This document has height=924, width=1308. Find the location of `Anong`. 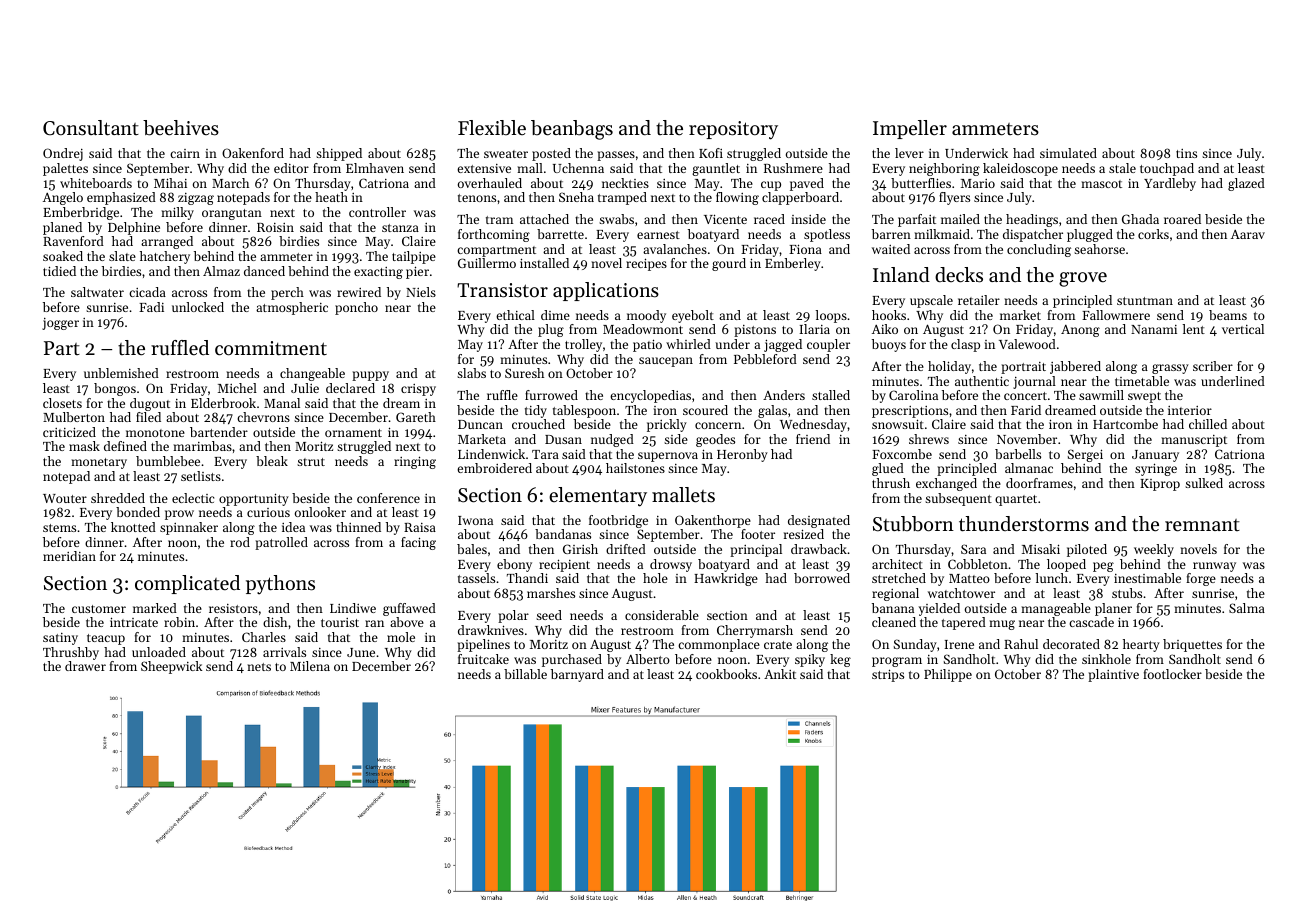

Anong is located at coordinates (1080, 331).
